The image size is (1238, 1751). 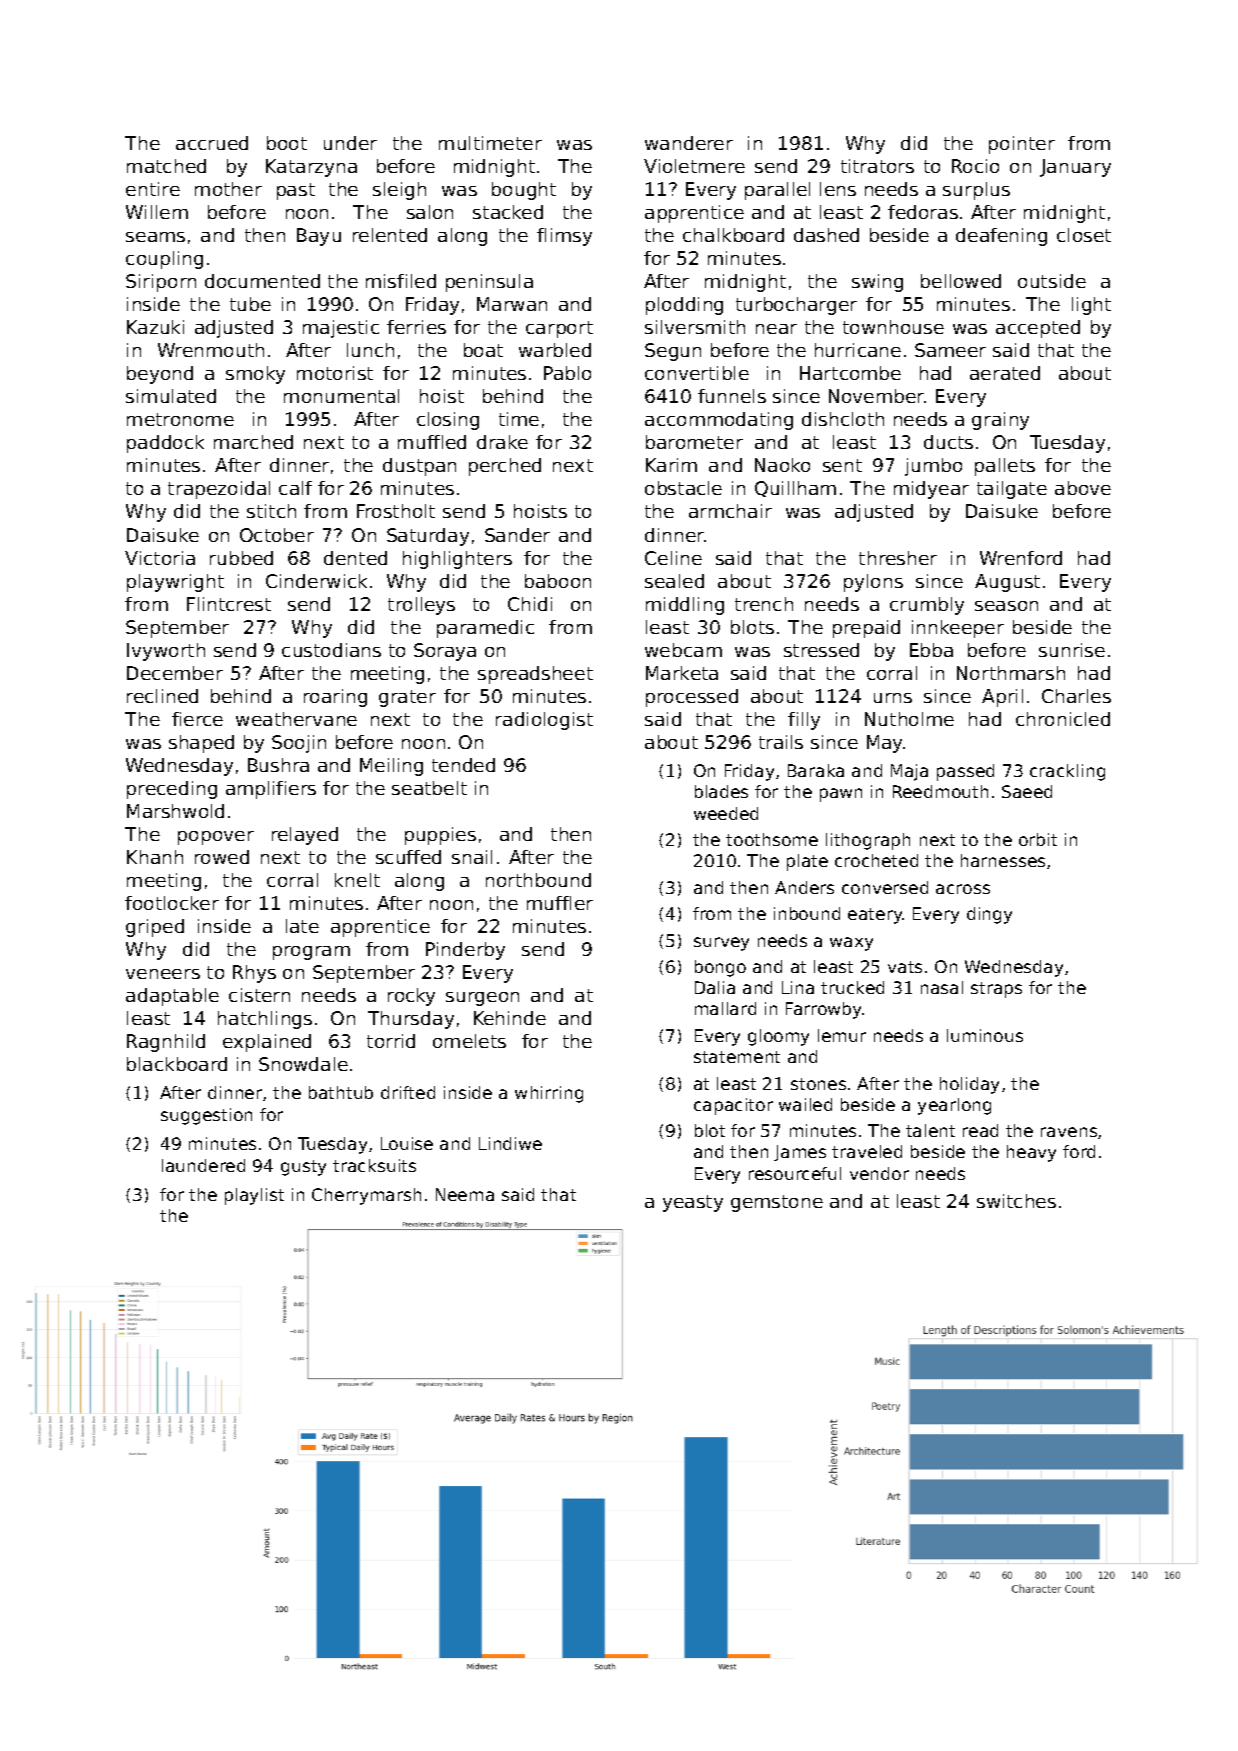 What do you see at coordinates (726, 813) in the document?
I see `weeded` at bounding box center [726, 813].
